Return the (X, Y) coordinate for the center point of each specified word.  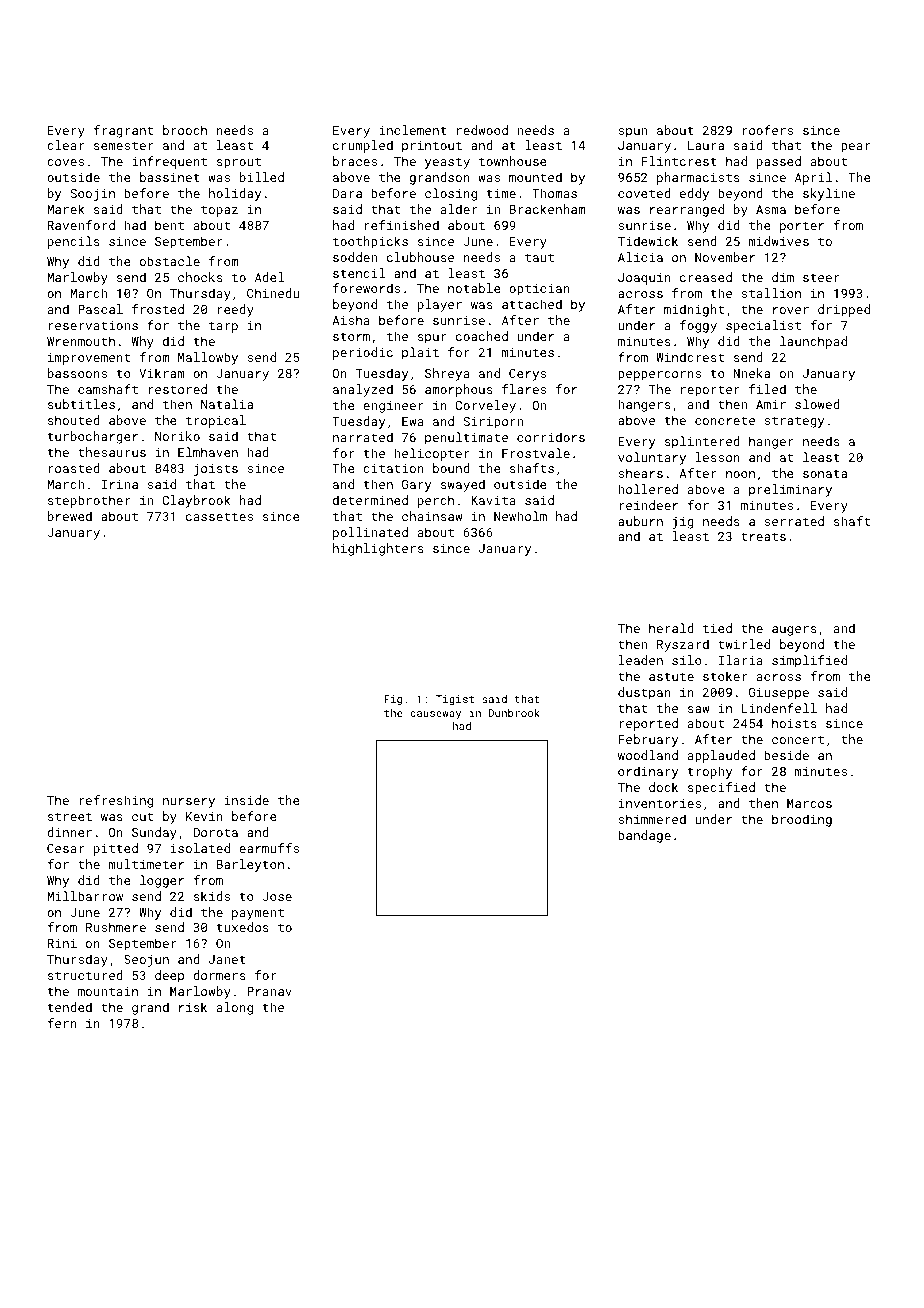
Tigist (455, 700)
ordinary (648, 772)
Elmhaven (208, 452)
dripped (844, 310)
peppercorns (659, 376)
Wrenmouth (81, 341)
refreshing (116, 801)
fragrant (123, 131)
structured (85, 975)
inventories (660, 803)
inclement (413, 130)
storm (351, 337)
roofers (767, 130)
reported (648, 724)
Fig (393, 700)
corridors (551, 437)
